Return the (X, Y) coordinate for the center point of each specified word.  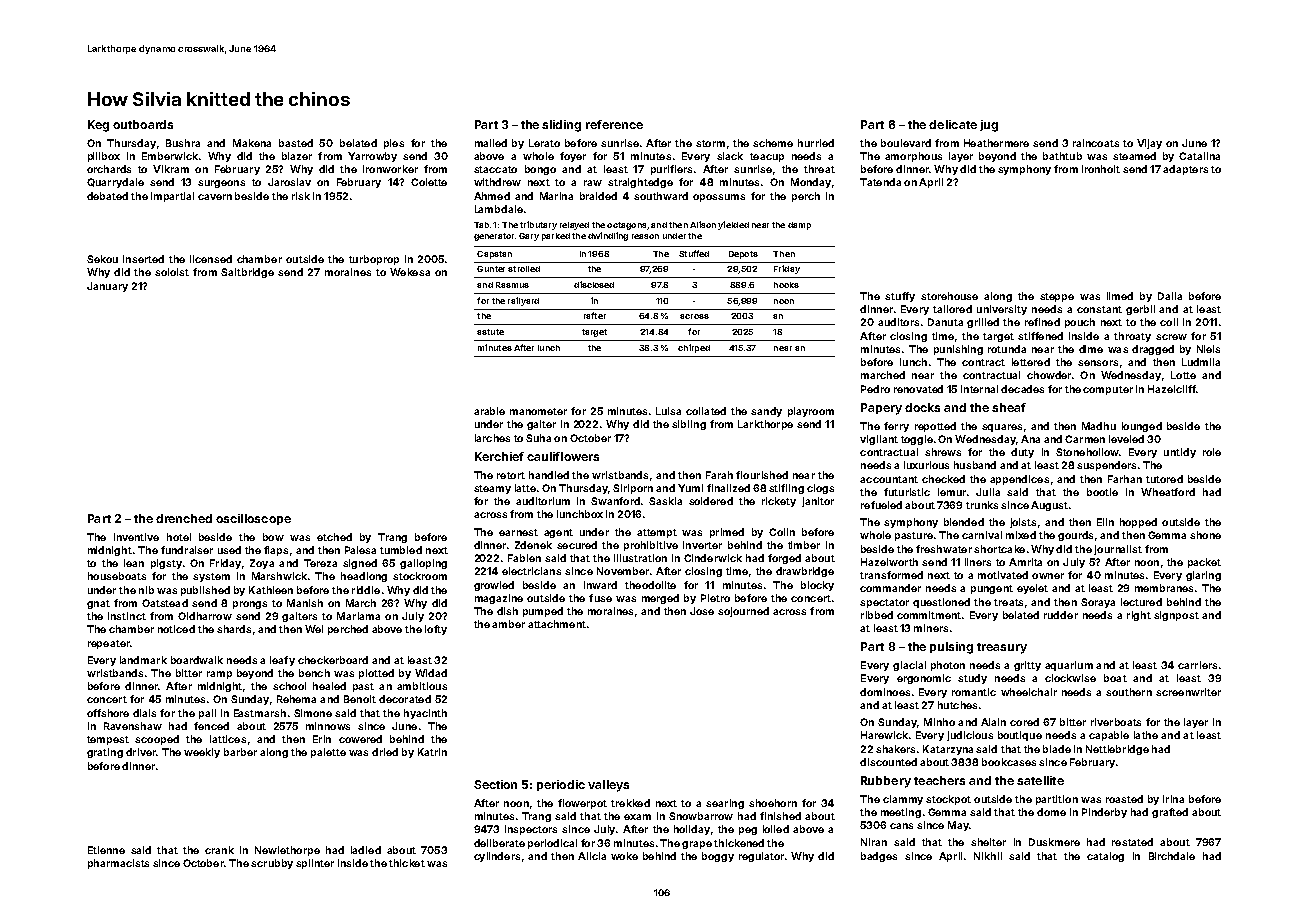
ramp (219, 675)
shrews (943, 452)
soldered (711, 501)
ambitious (422, 686)
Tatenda (880, 182)
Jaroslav (289, 182)
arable (489, 411)
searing (725, 804)
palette (328, 753)
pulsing (951, 648)
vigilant (879, 440)
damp (799, 226)
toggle (917, 440)
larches (492, 438)
